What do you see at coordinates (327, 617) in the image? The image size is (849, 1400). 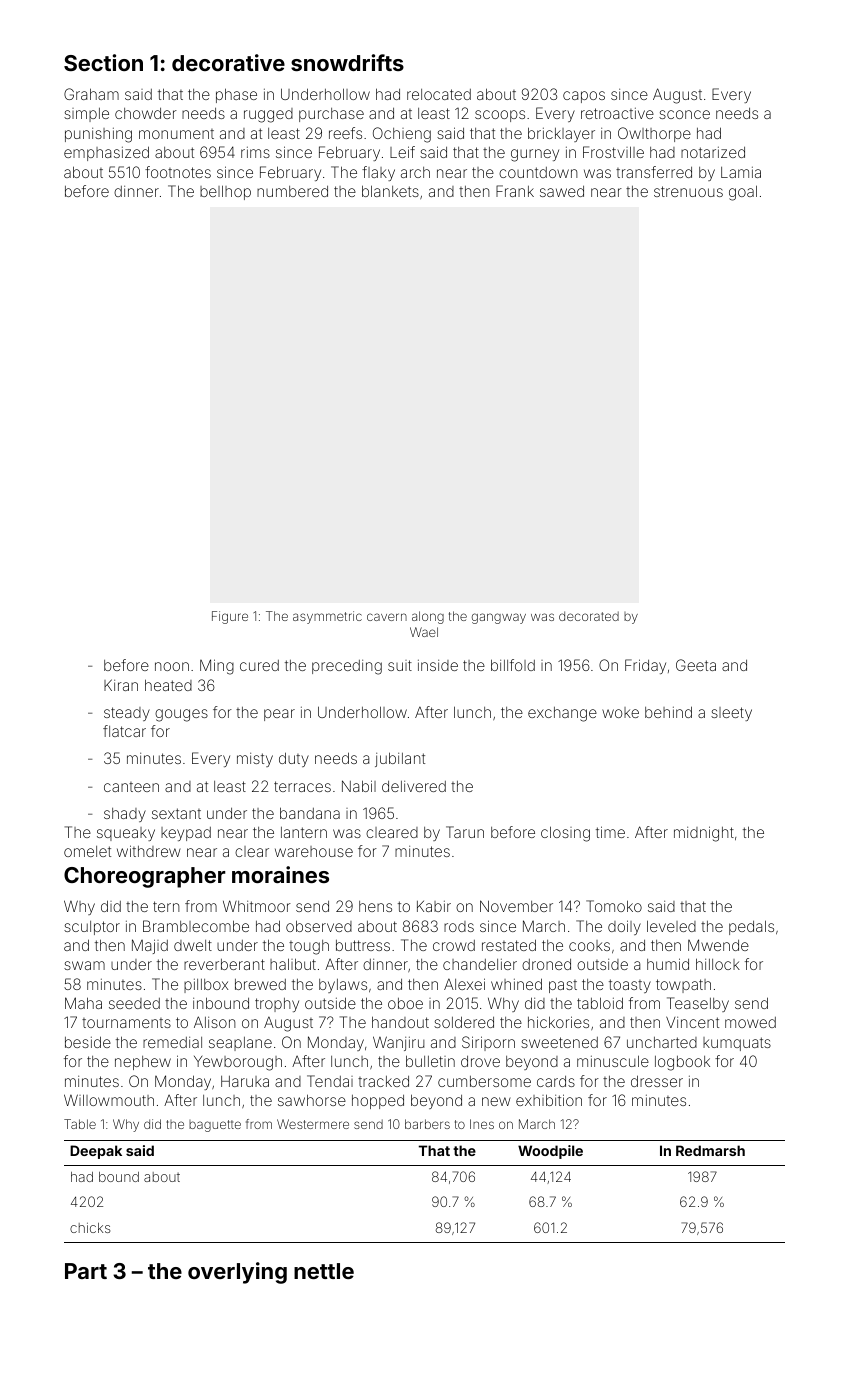 I see `asymmetric` at bounding box center [327, 617].
